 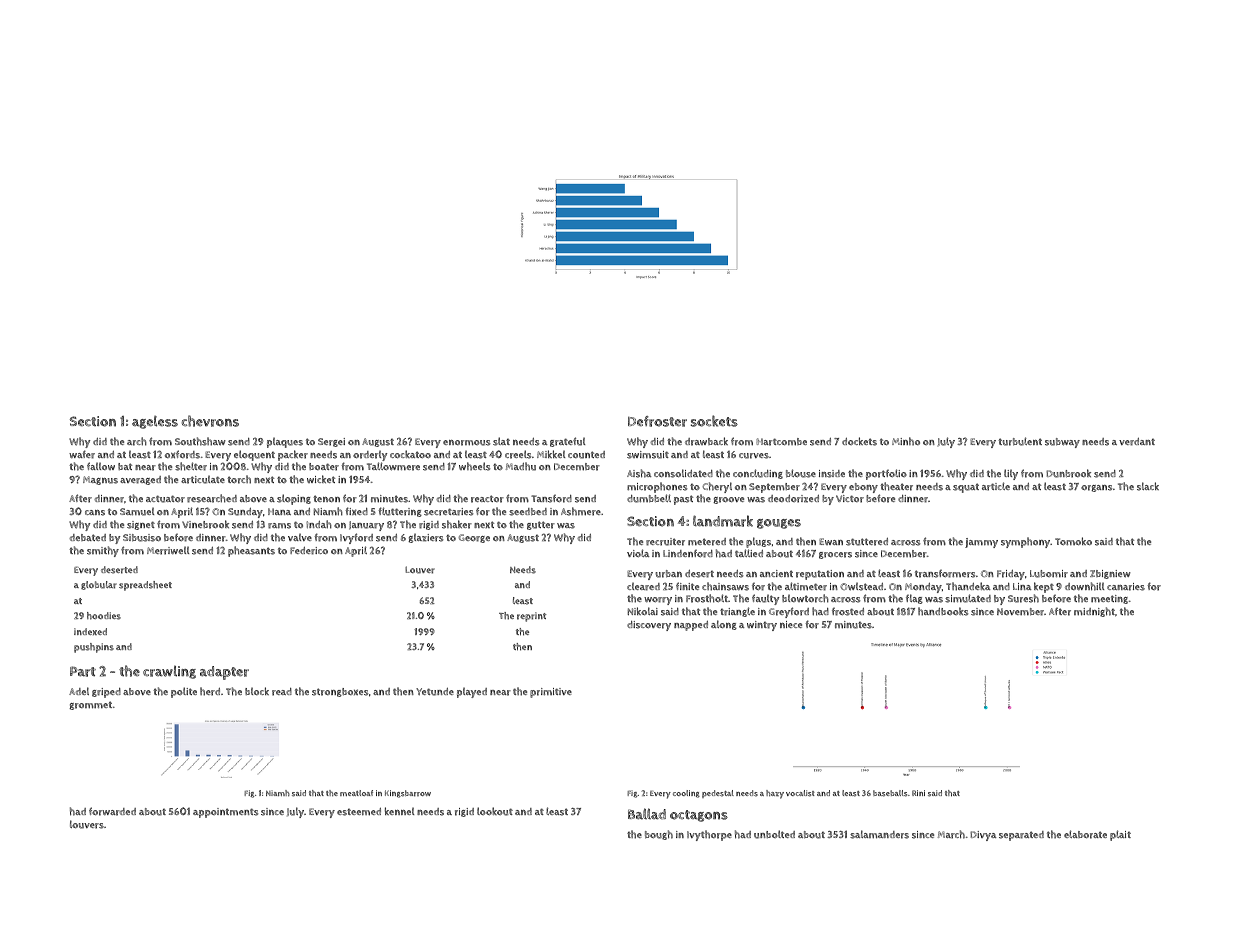 I want to click on hoodies, so click(x=104, y=616).
